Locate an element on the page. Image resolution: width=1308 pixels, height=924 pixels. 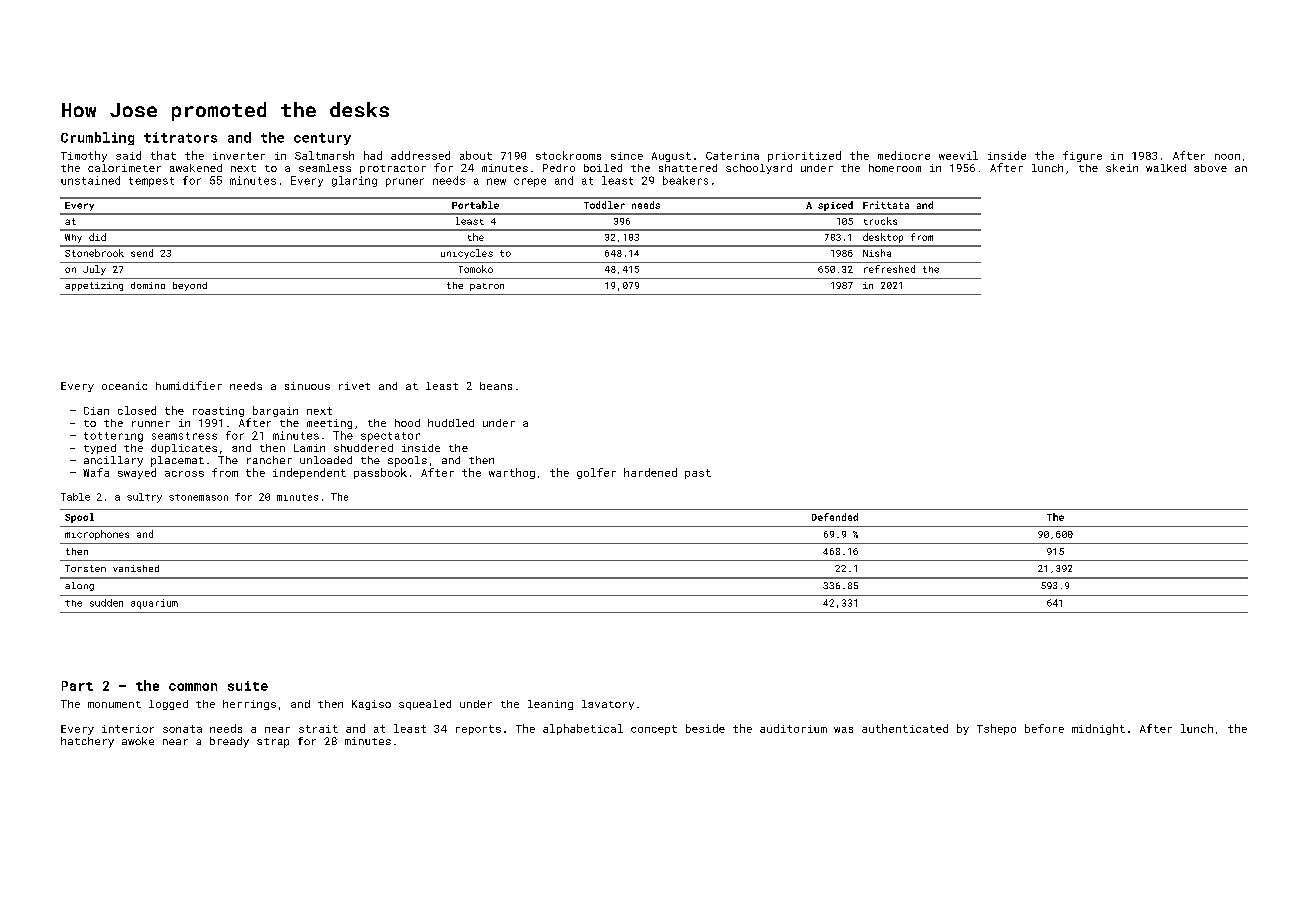
sudden is located at coordinates (106, 603).
